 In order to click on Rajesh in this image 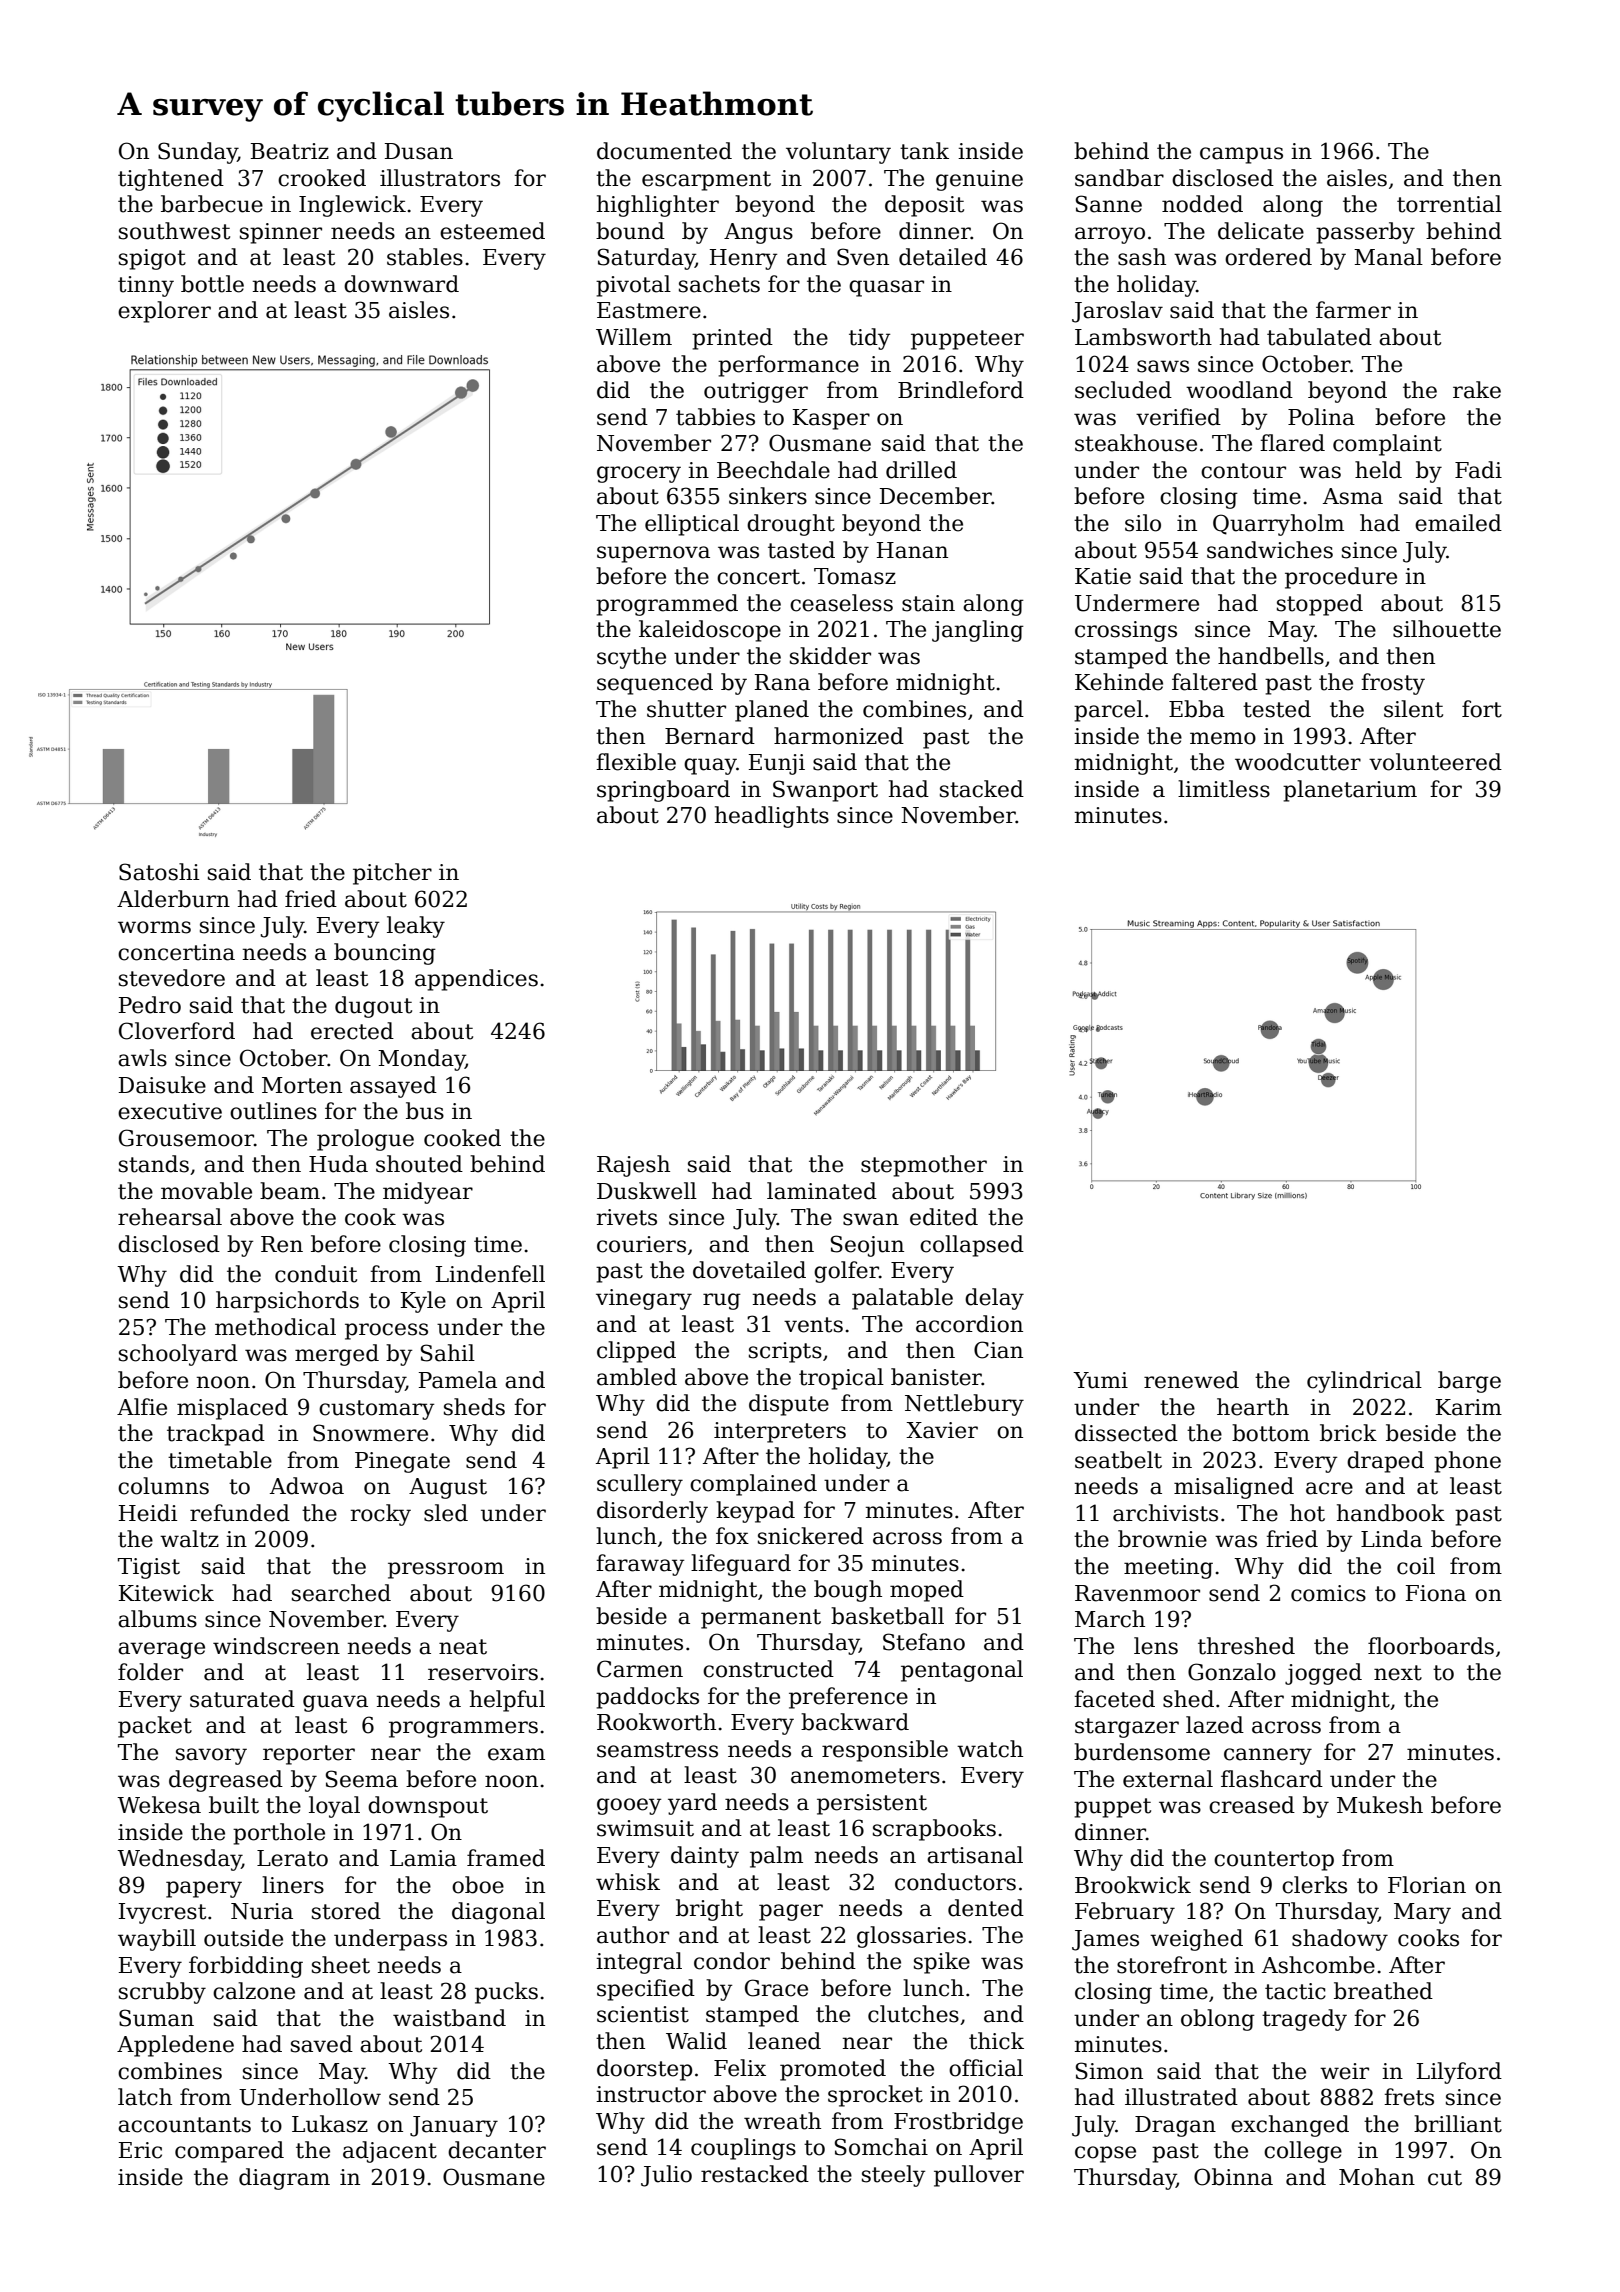, I will do `click(633, 1166)`.
